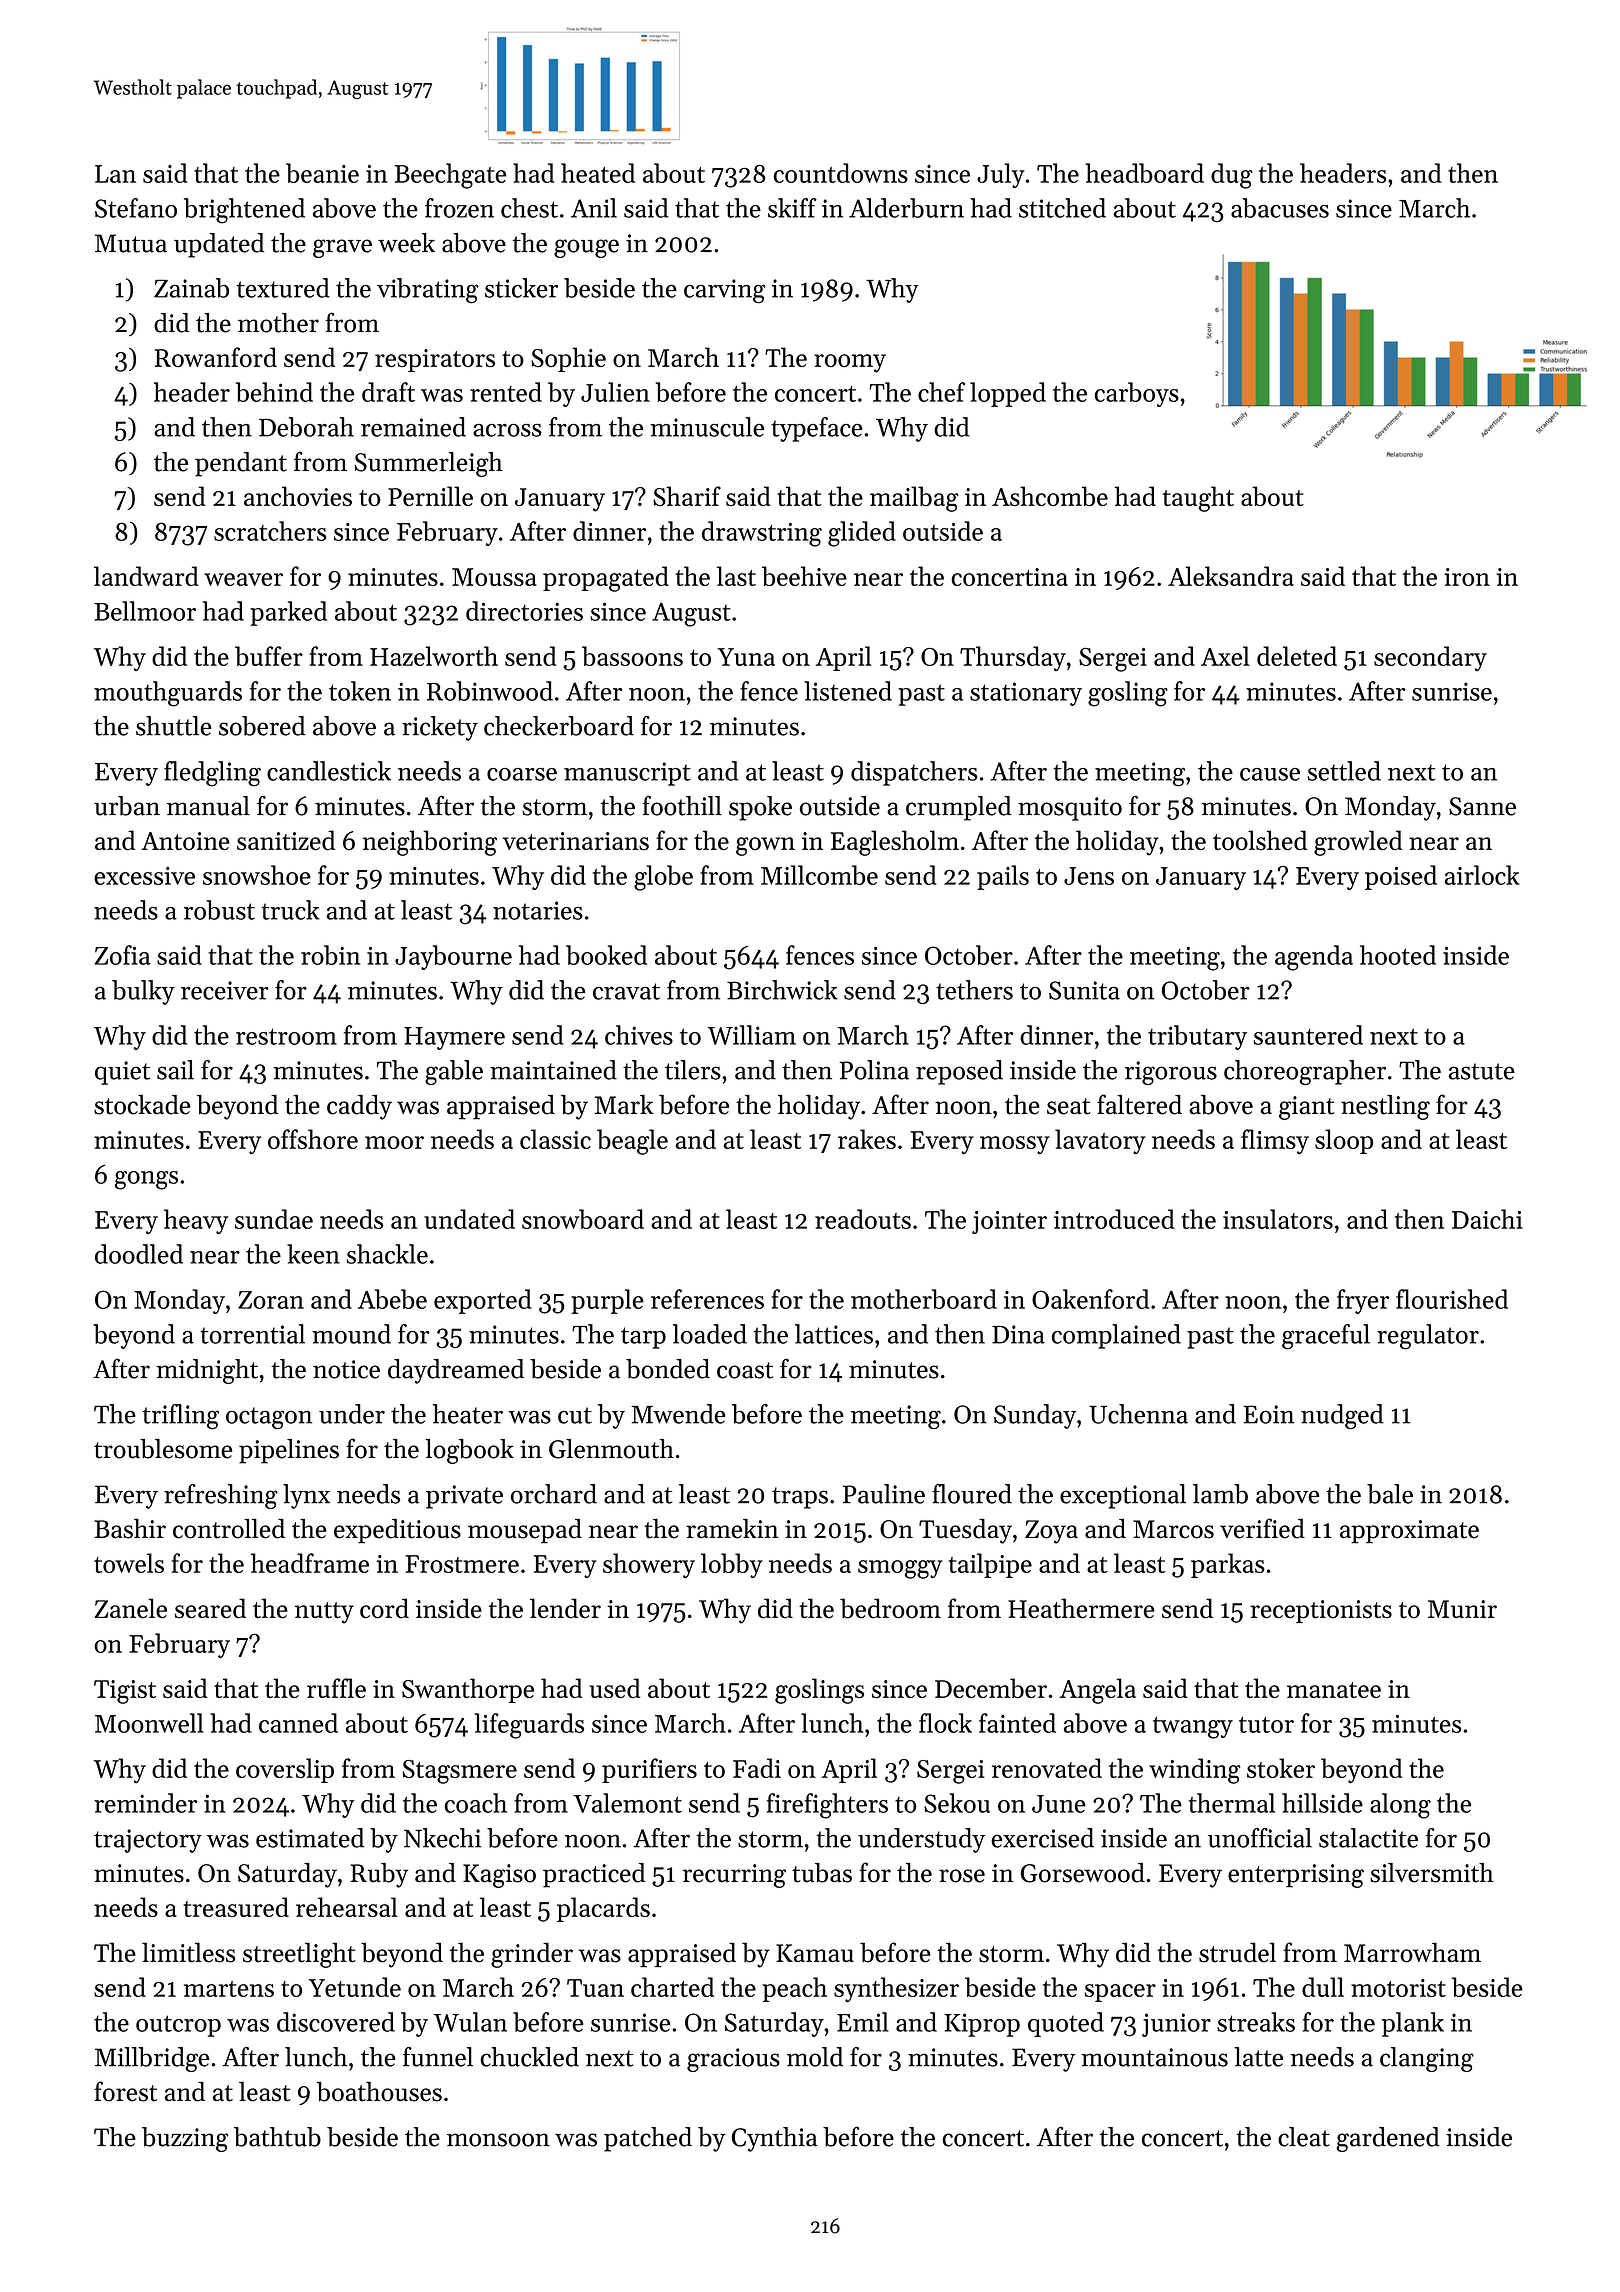 The image size is (1620, 2292). Describe the element at coordinates (1145, 173) in the screenshot. I see `headboard` at that location.
